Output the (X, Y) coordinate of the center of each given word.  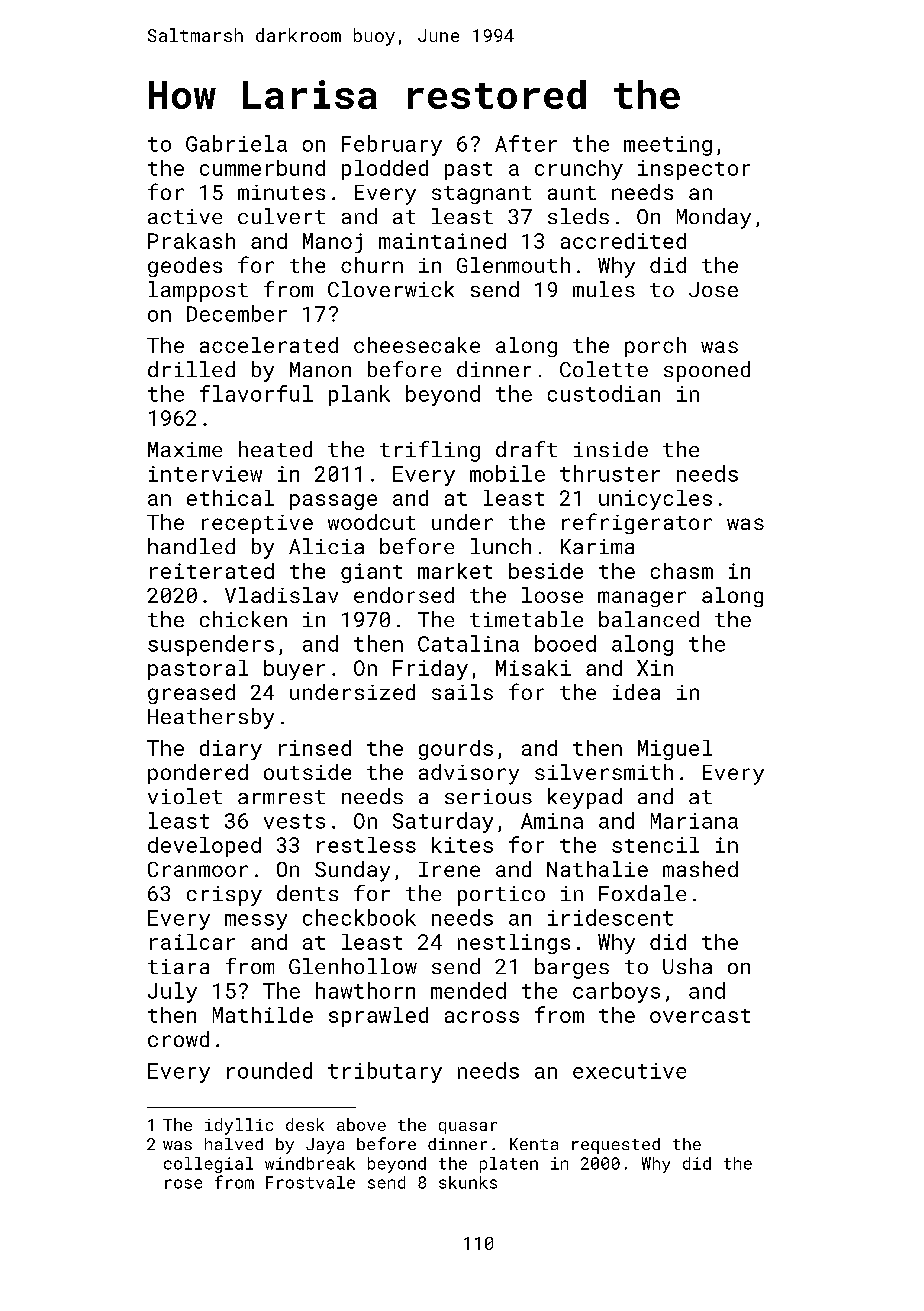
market (455, 571)
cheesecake (417, 345)
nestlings (514, 944)
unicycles (655, 500)
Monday (714, 218)
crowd (178, 1039)
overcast (700, 1016)
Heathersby (211, 718)
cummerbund (262, 168)
